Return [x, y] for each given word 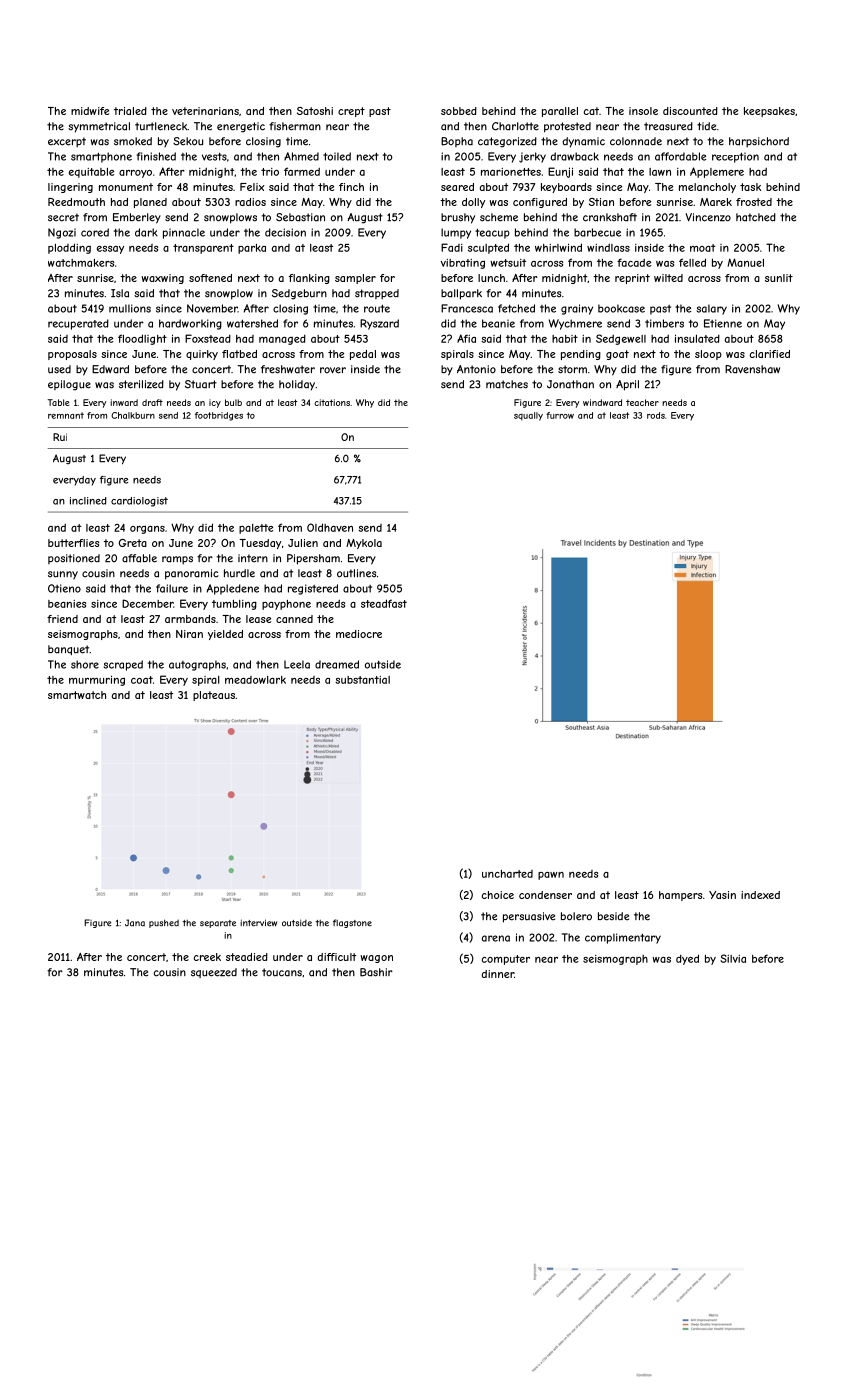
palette [256, 529]
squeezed [214, 973]
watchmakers [81, 263]
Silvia [733, 958]
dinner [498, 974]
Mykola [364, 544]
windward [602, 402]
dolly [473, 203]
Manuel [745, 262]
